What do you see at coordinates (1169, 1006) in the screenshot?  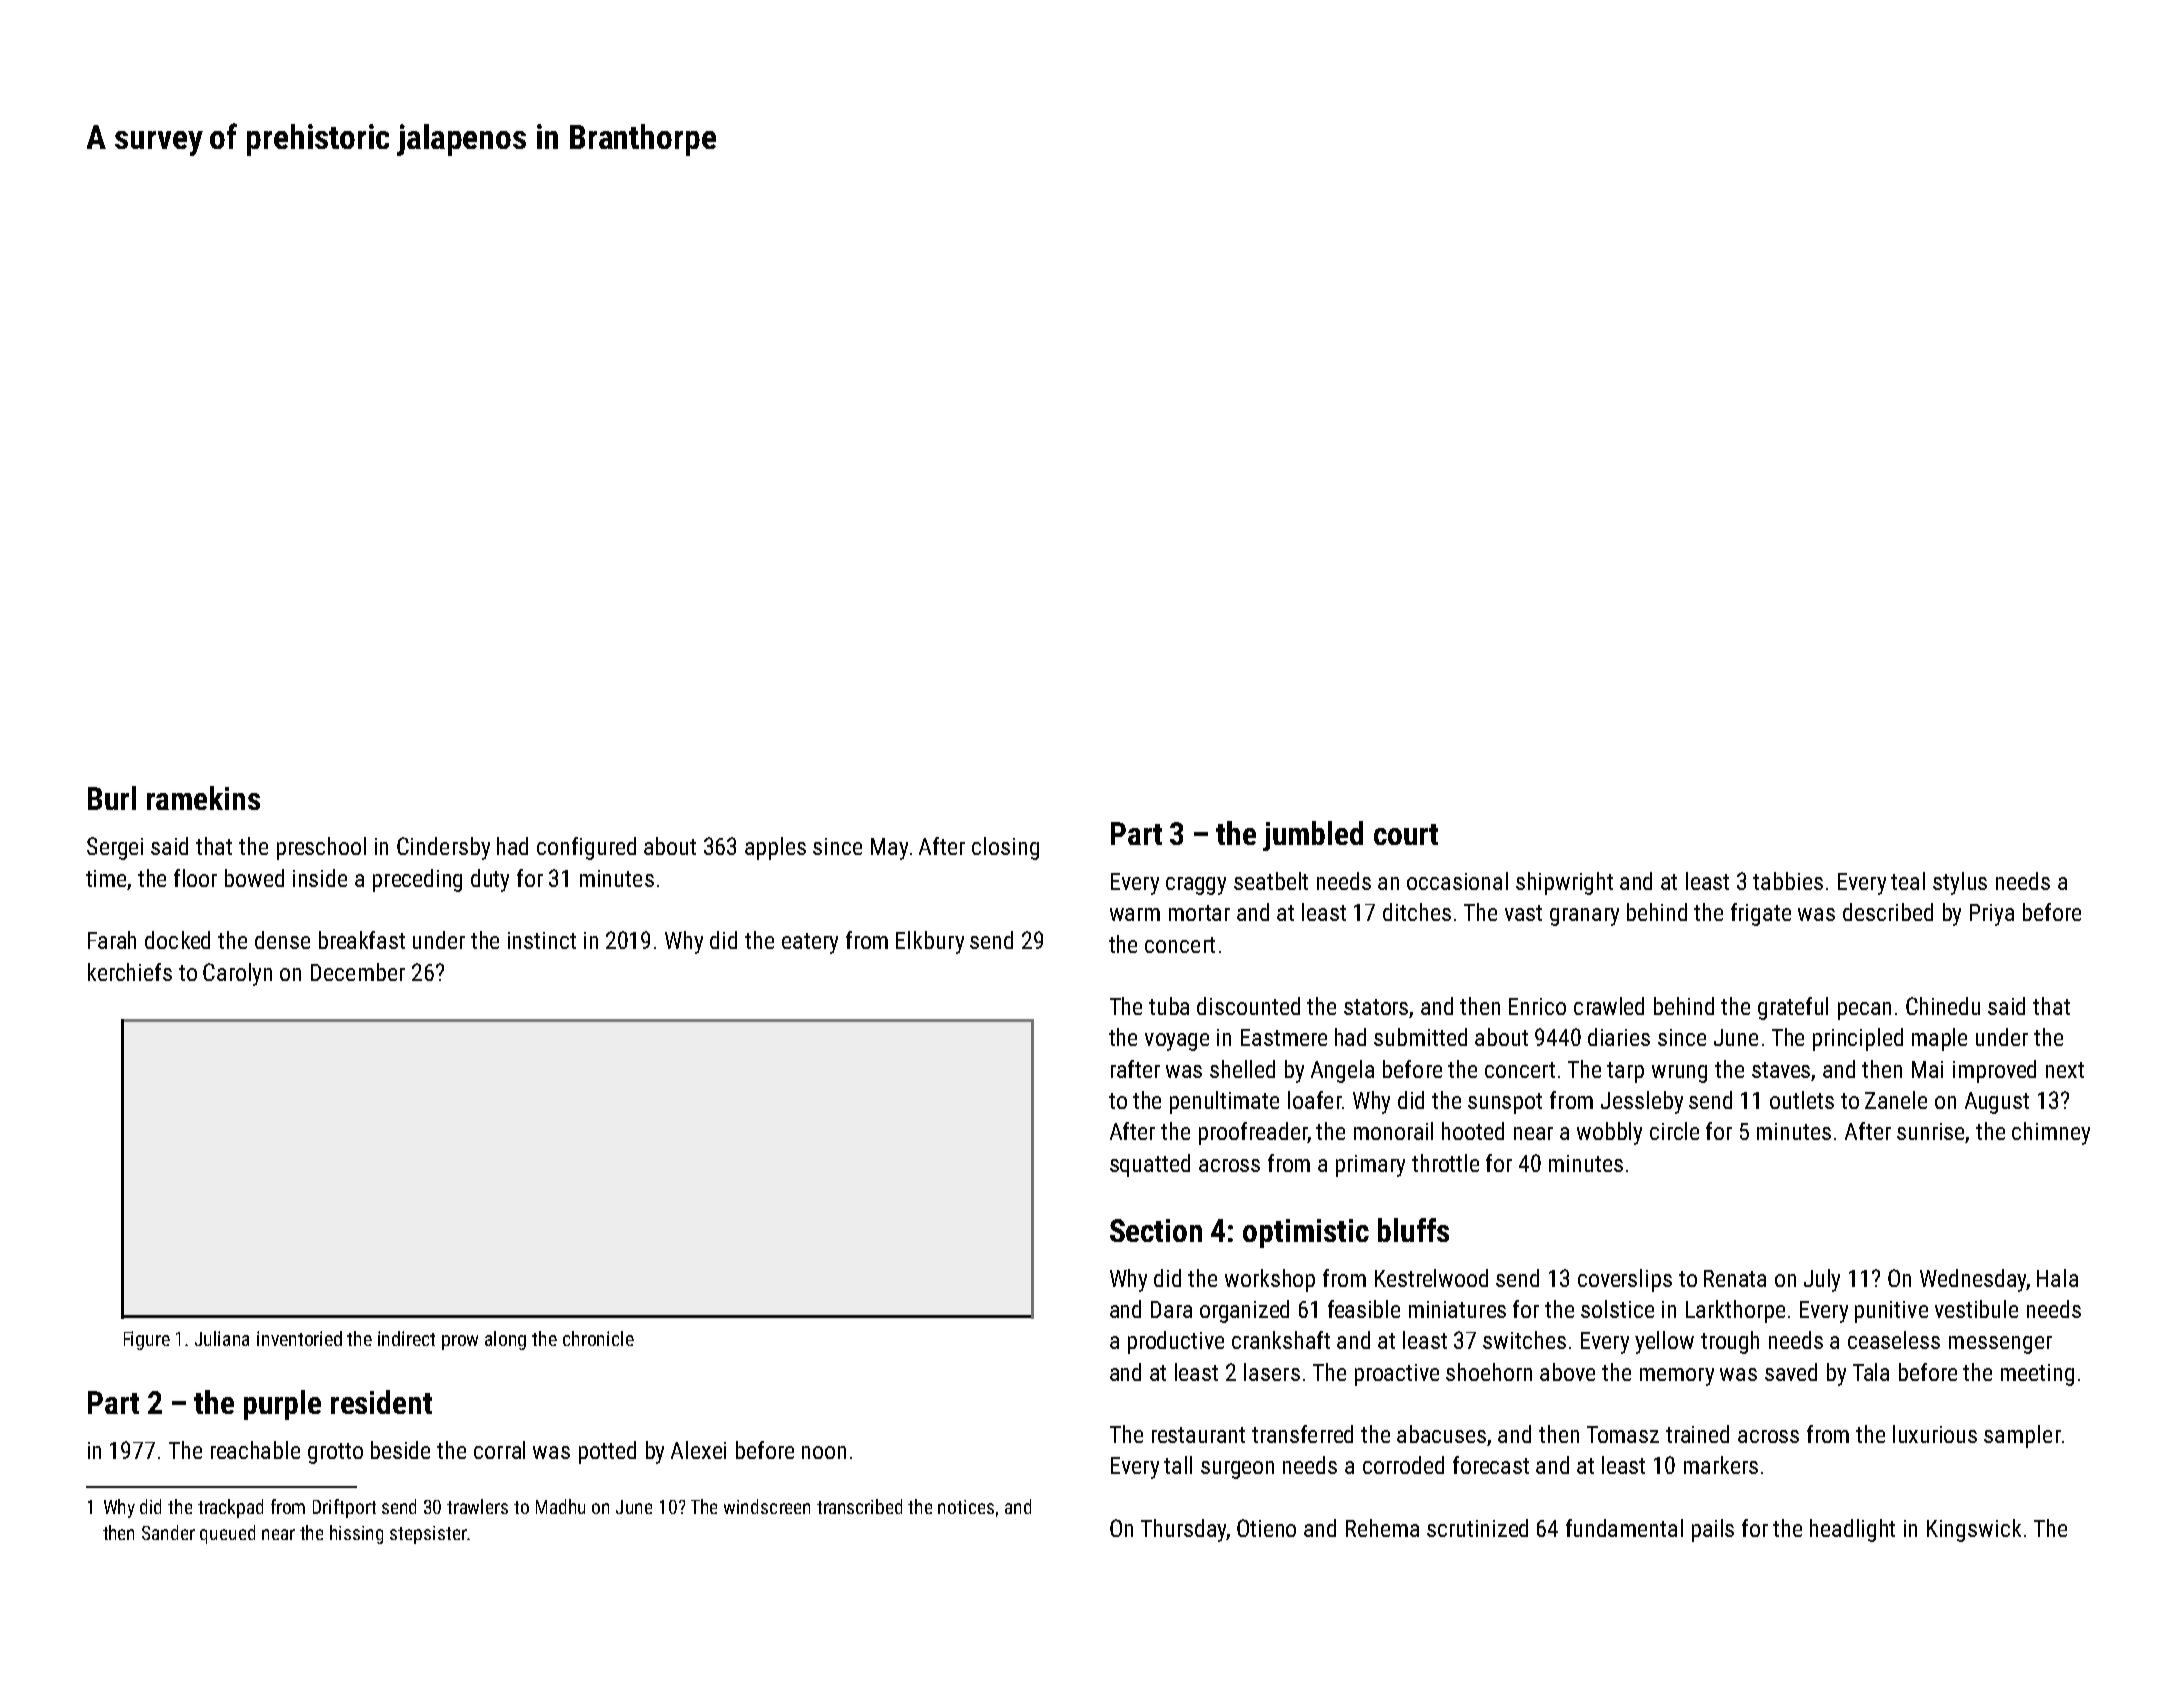 I see `tuba` at bounding box center [1169, 1006].
